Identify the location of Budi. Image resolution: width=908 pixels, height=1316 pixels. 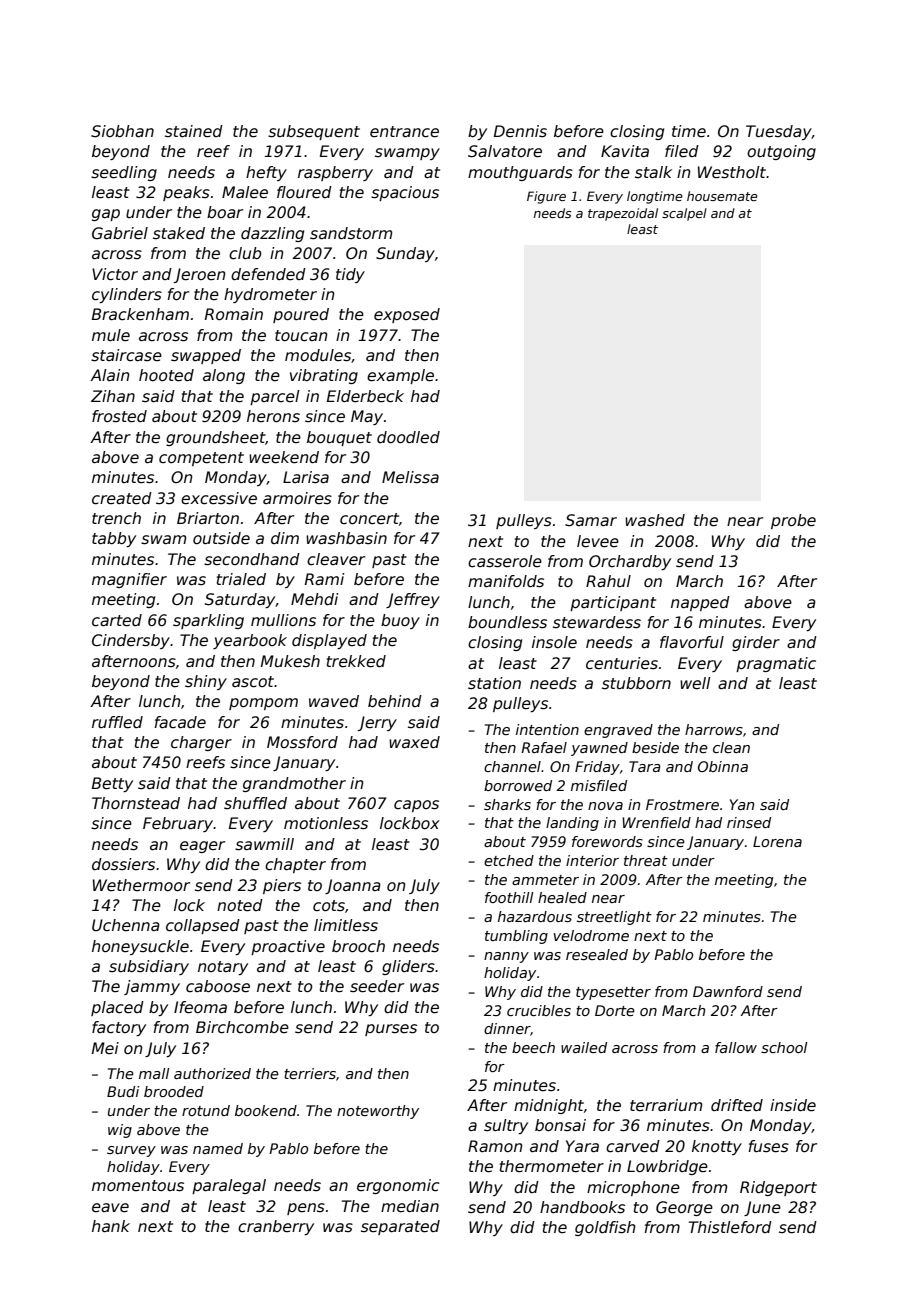
(123, 1091).
